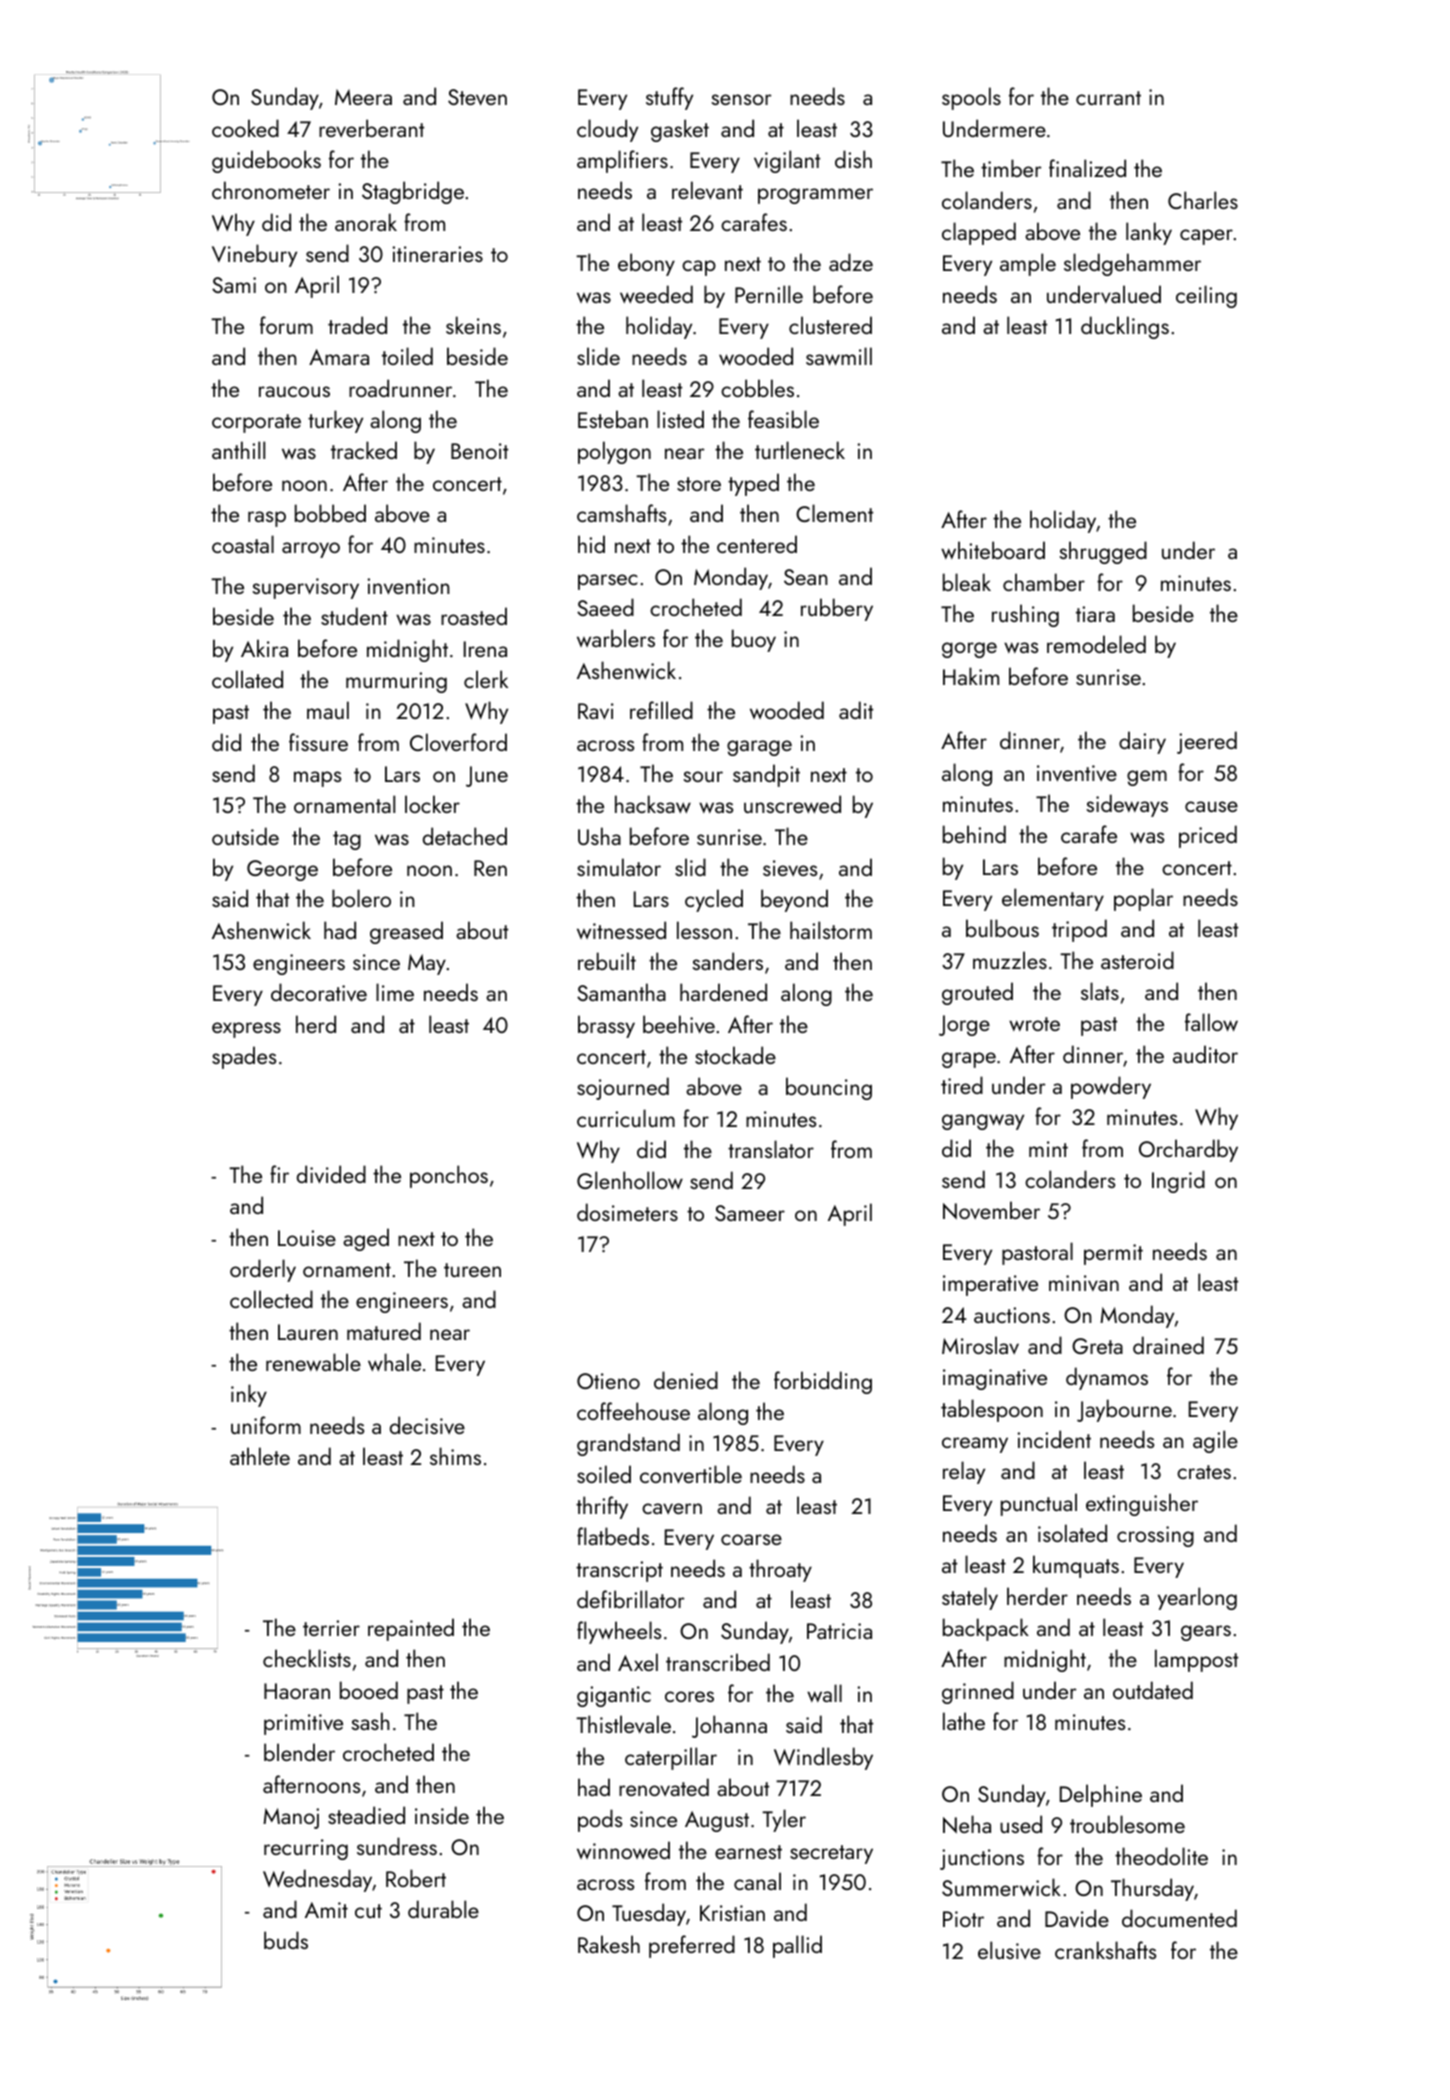 This page has height=2100, width=1450. Describe the element at coordinates (1196, 1660) in the page. I see `lamppost` at that location.
